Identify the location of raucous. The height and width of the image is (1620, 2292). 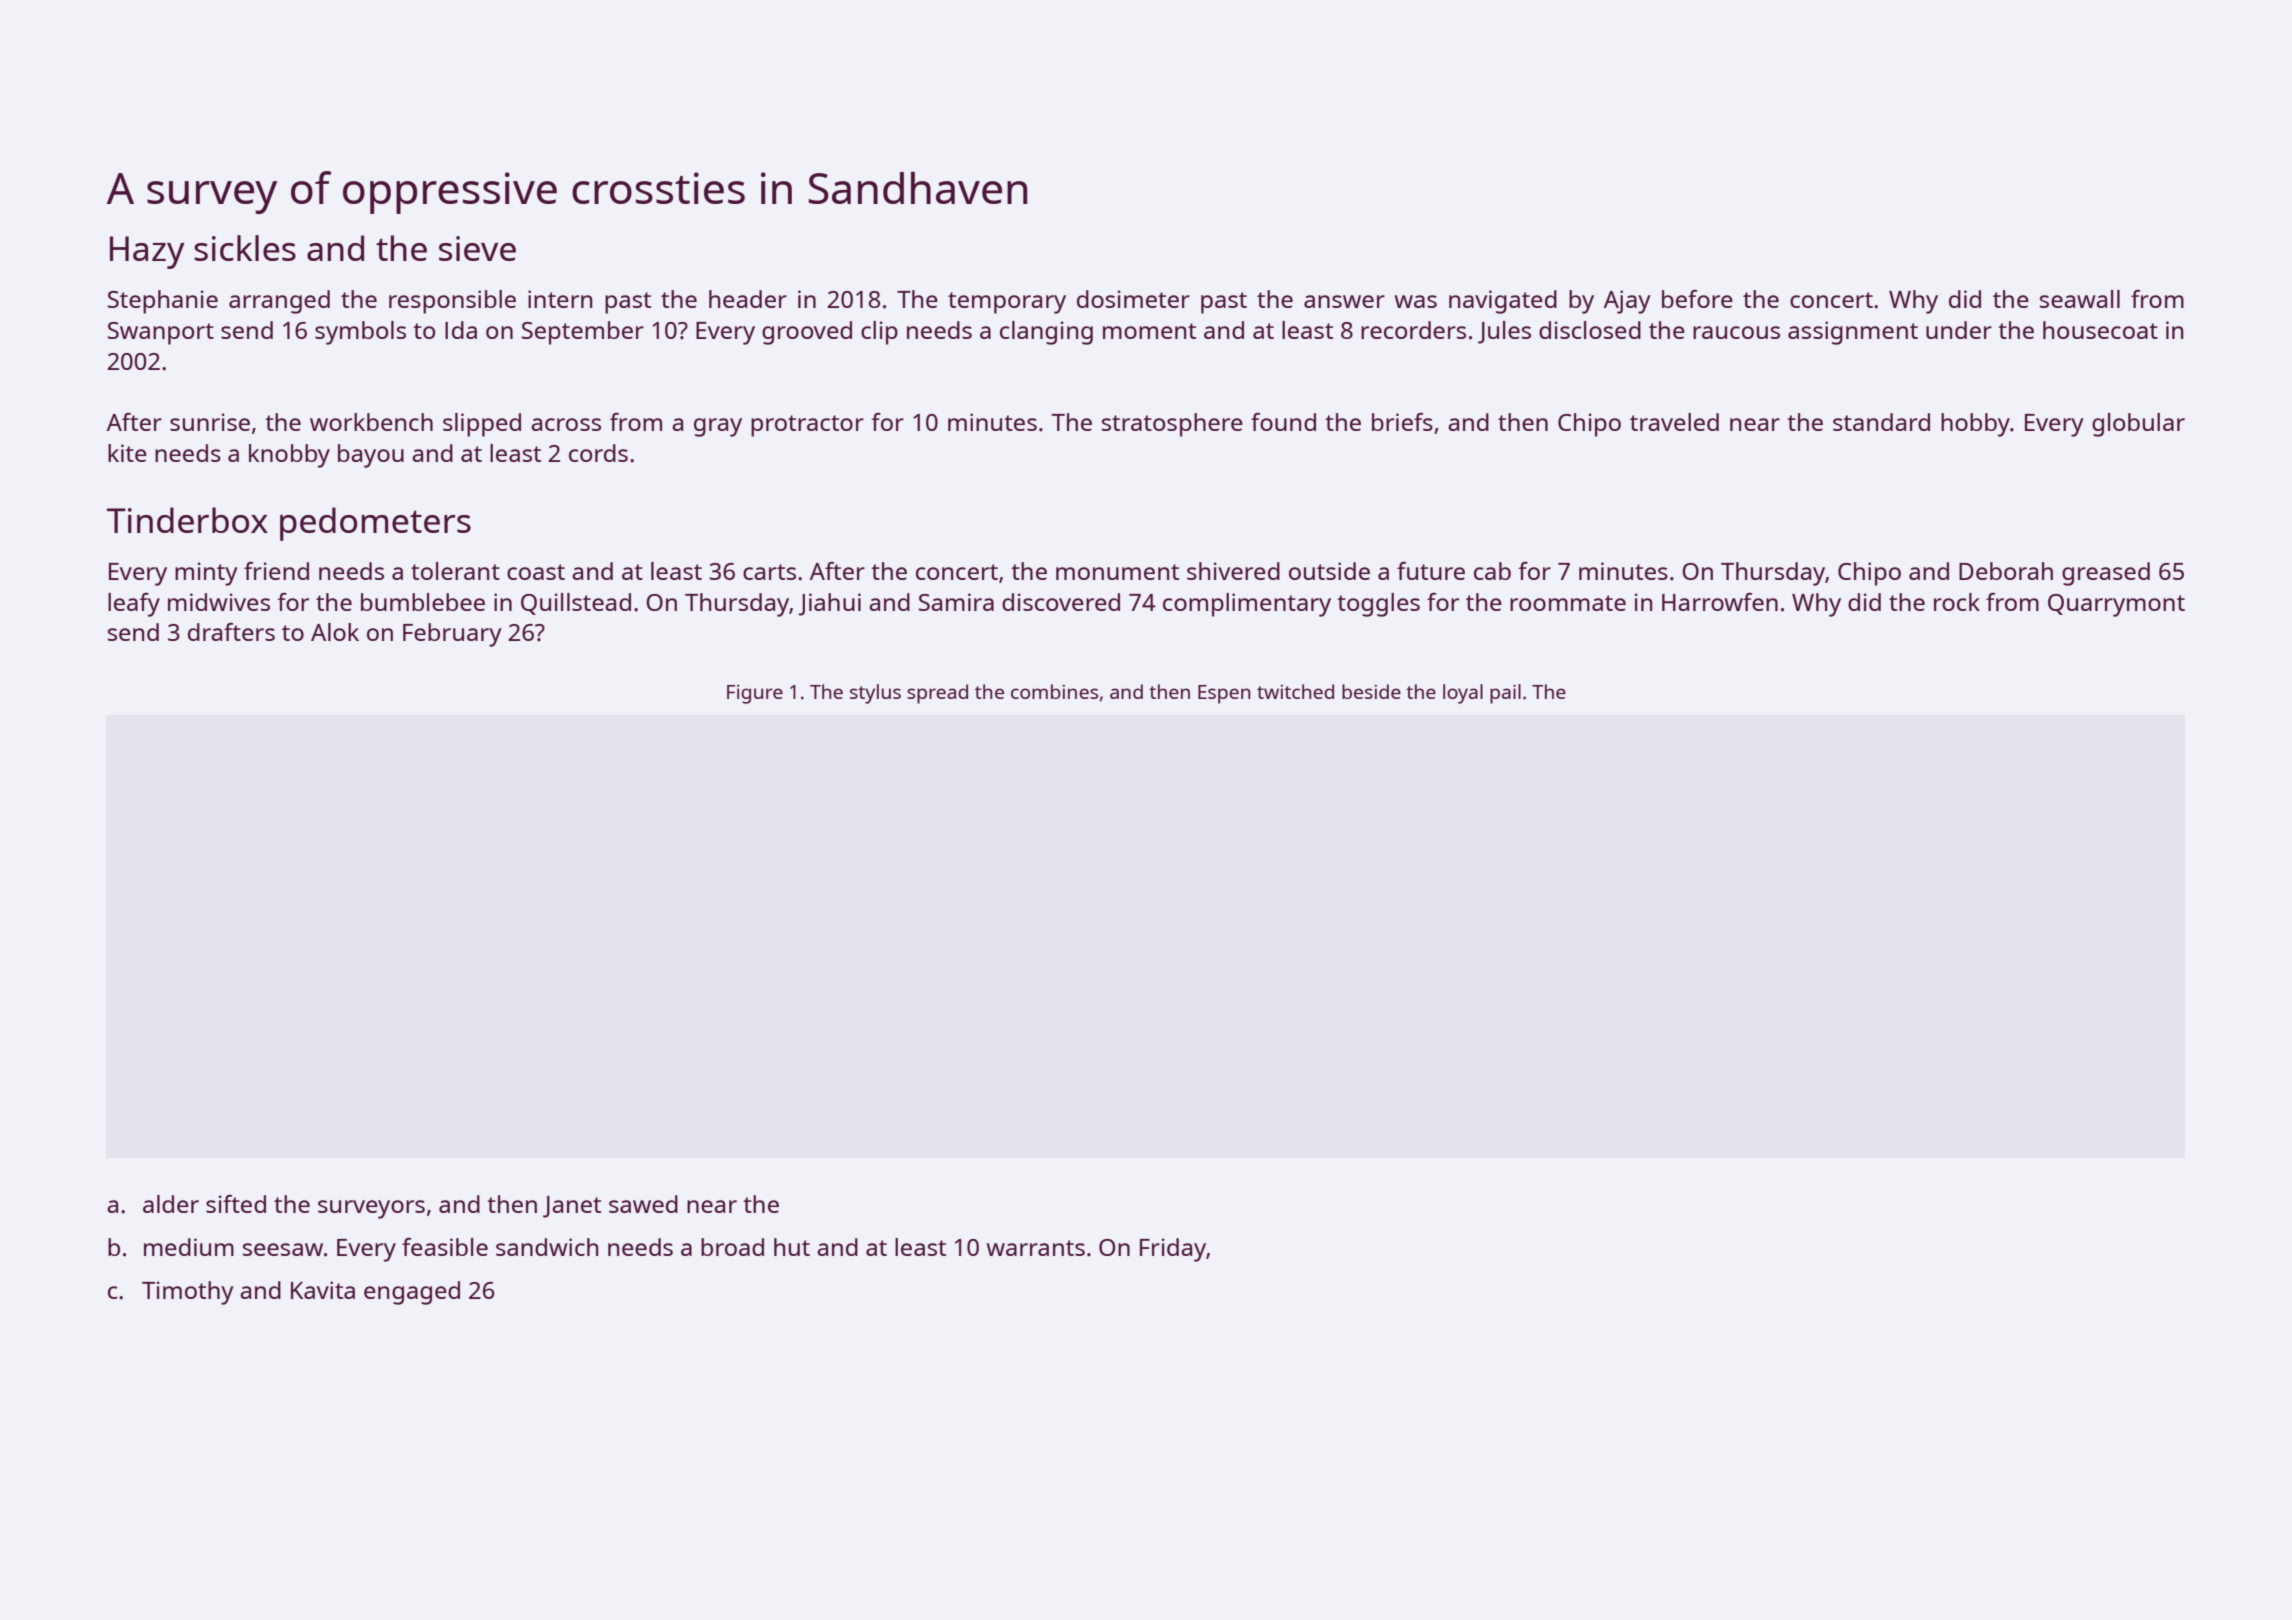
(1736, 332).
